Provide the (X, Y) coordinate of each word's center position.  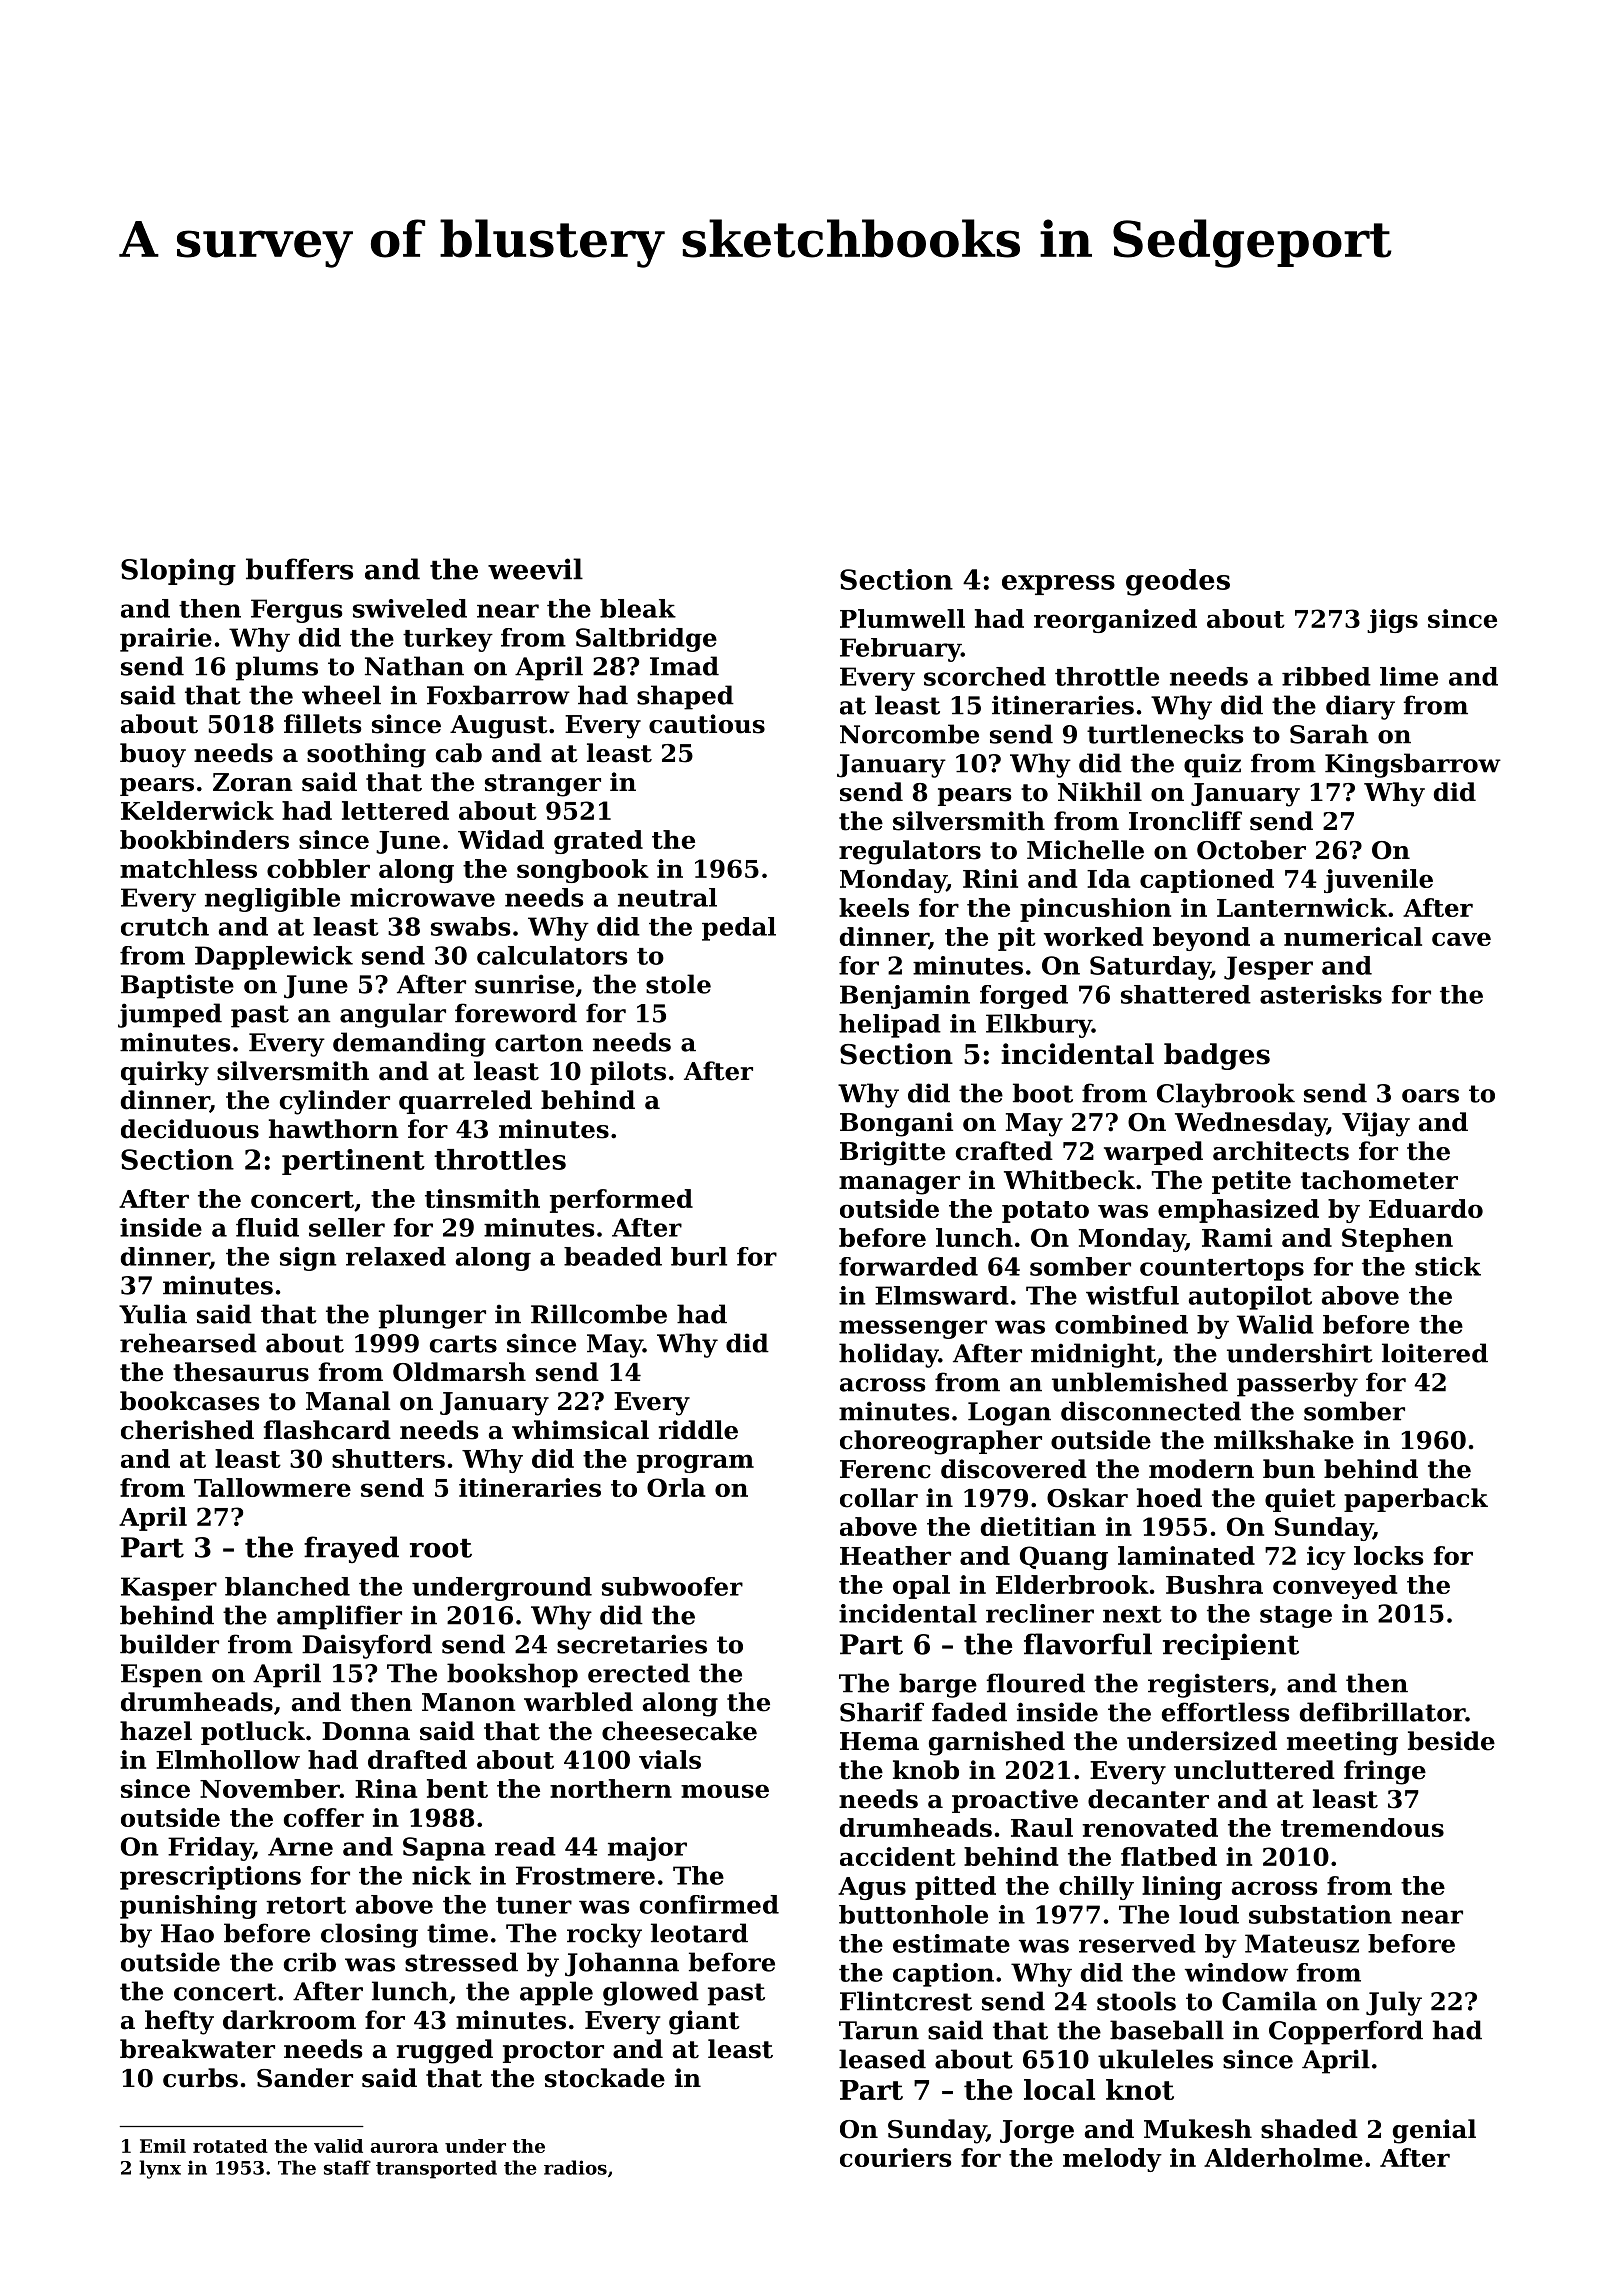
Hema (879, 1741)
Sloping (178, 572)
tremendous (1362, 1827)
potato (1045, 1212)
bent (457, 1788)
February (900, 650)
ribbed (1326, 676)
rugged (445, 2051)
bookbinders (204, 839)
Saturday (1150, 968)
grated (598, 842)
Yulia (153, 1314)
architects (1281, 1151)
